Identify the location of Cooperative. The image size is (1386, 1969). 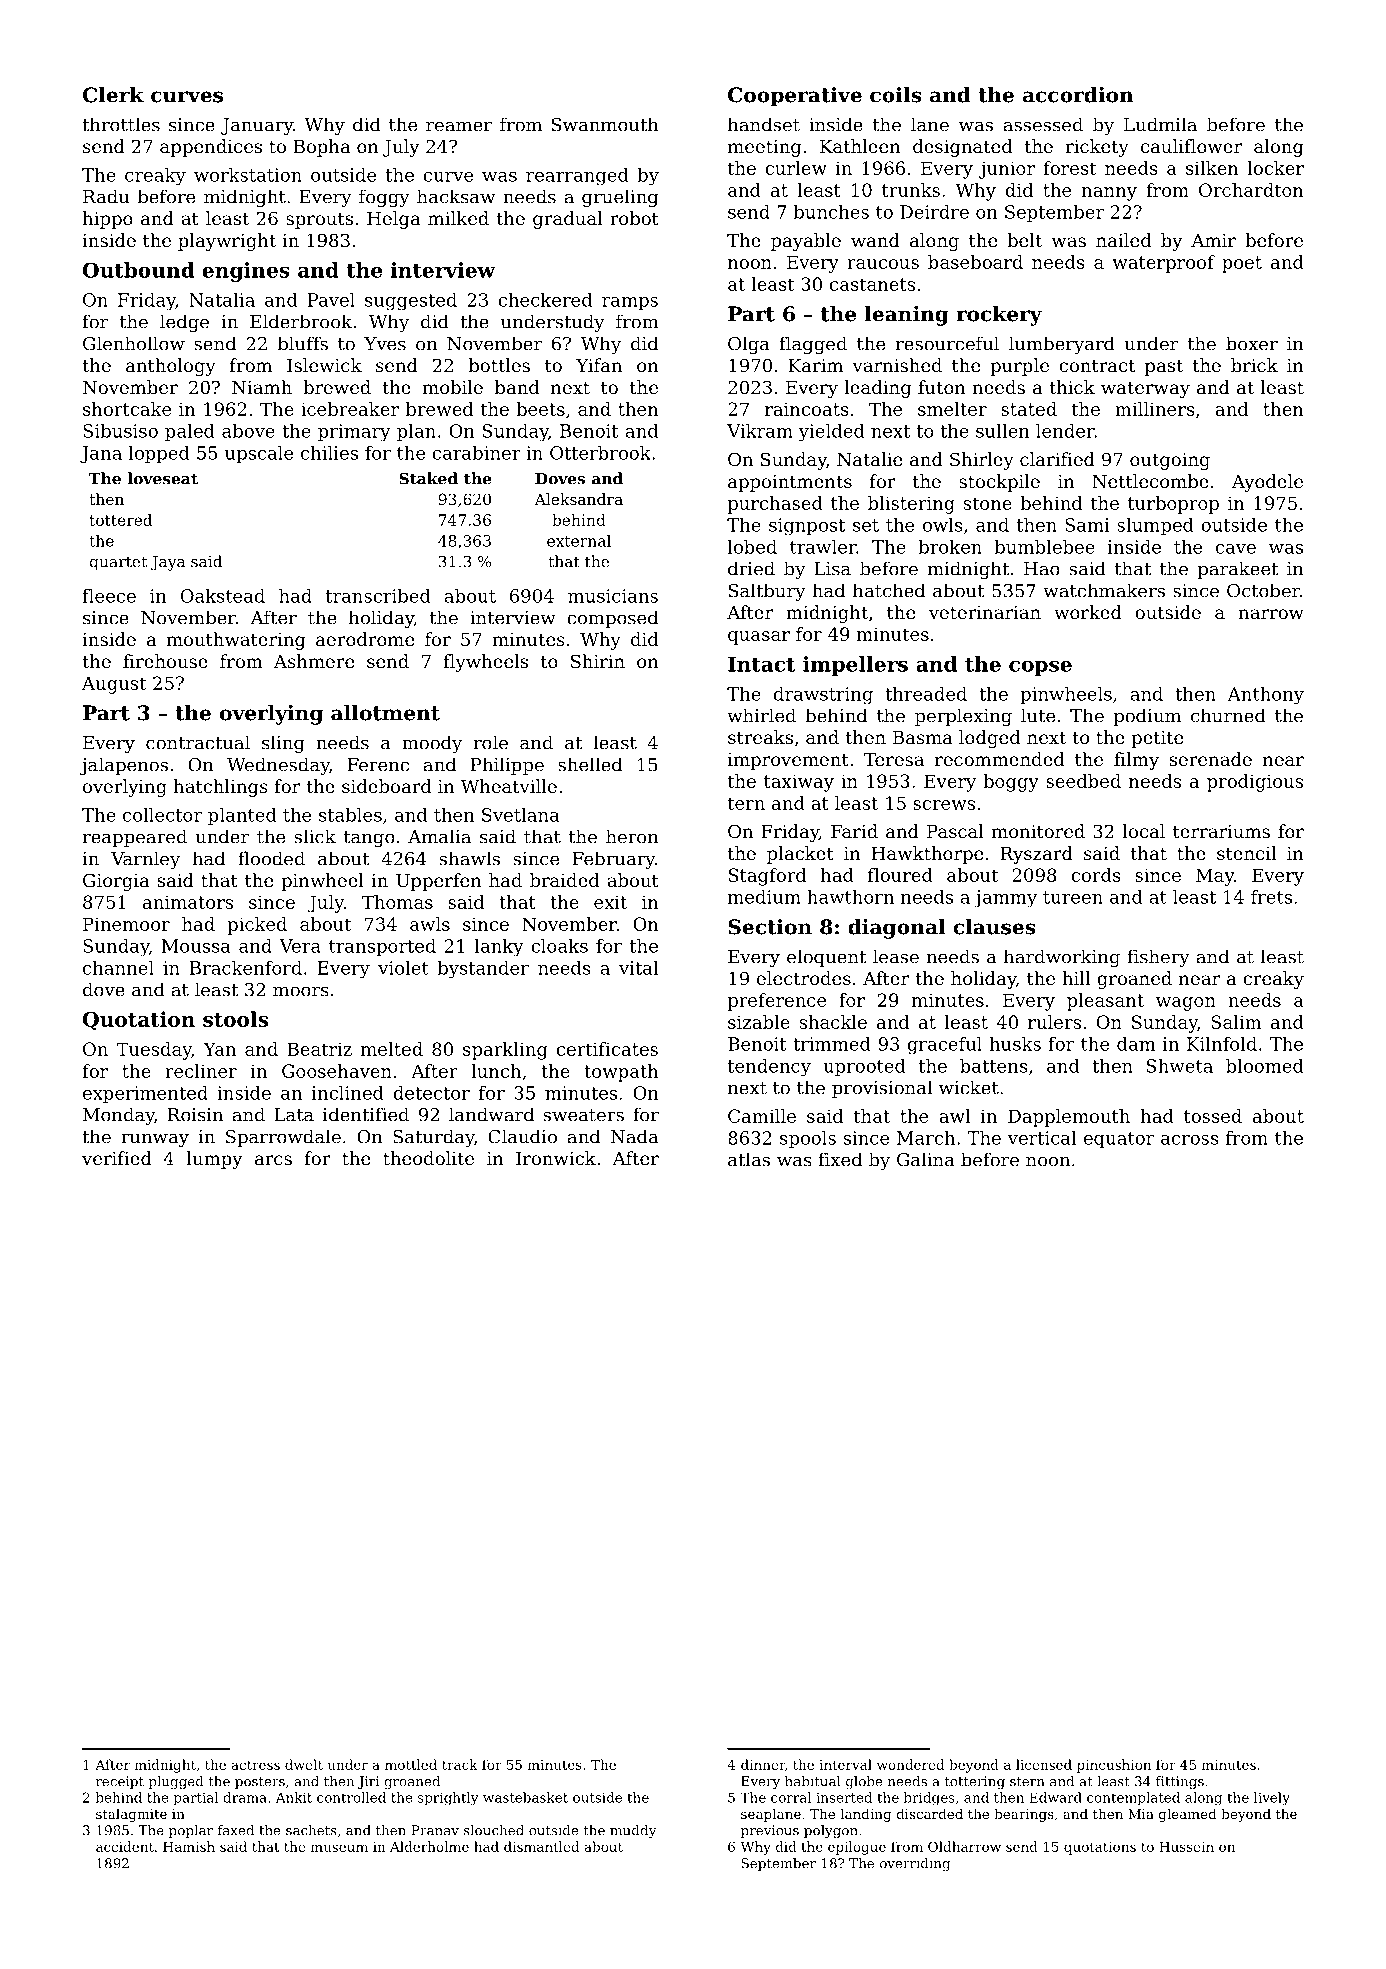
(795, 97).
